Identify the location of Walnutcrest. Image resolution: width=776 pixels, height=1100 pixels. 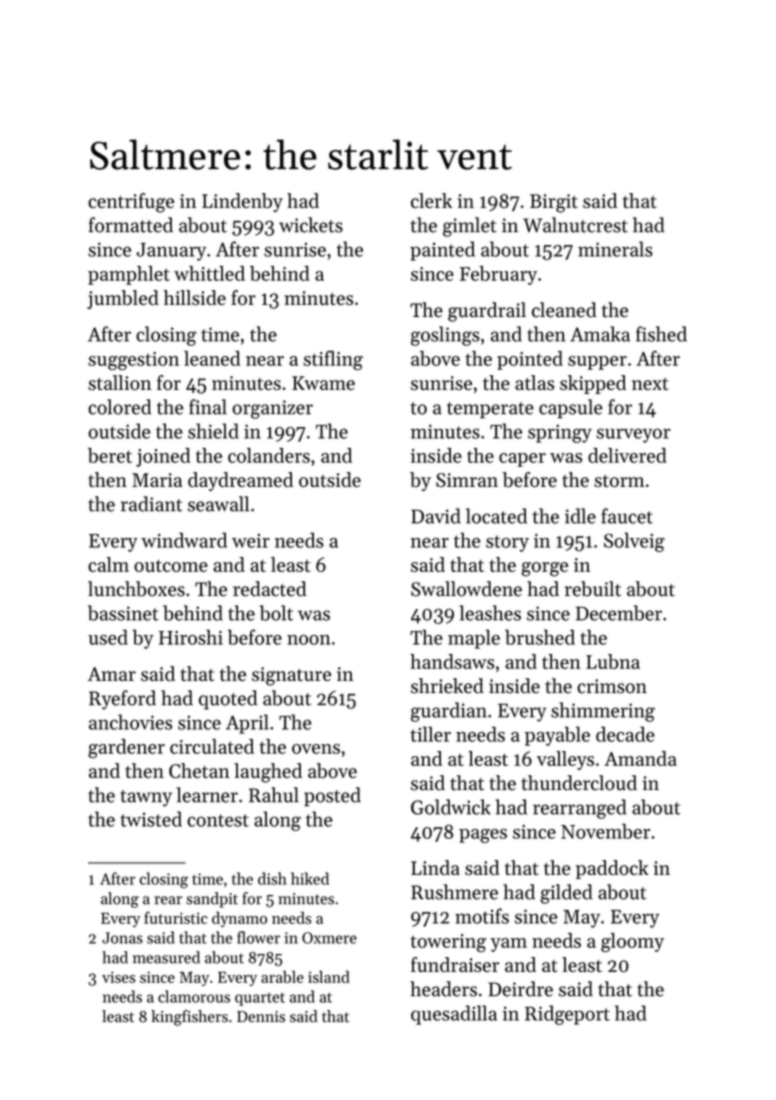
(575, 225).
